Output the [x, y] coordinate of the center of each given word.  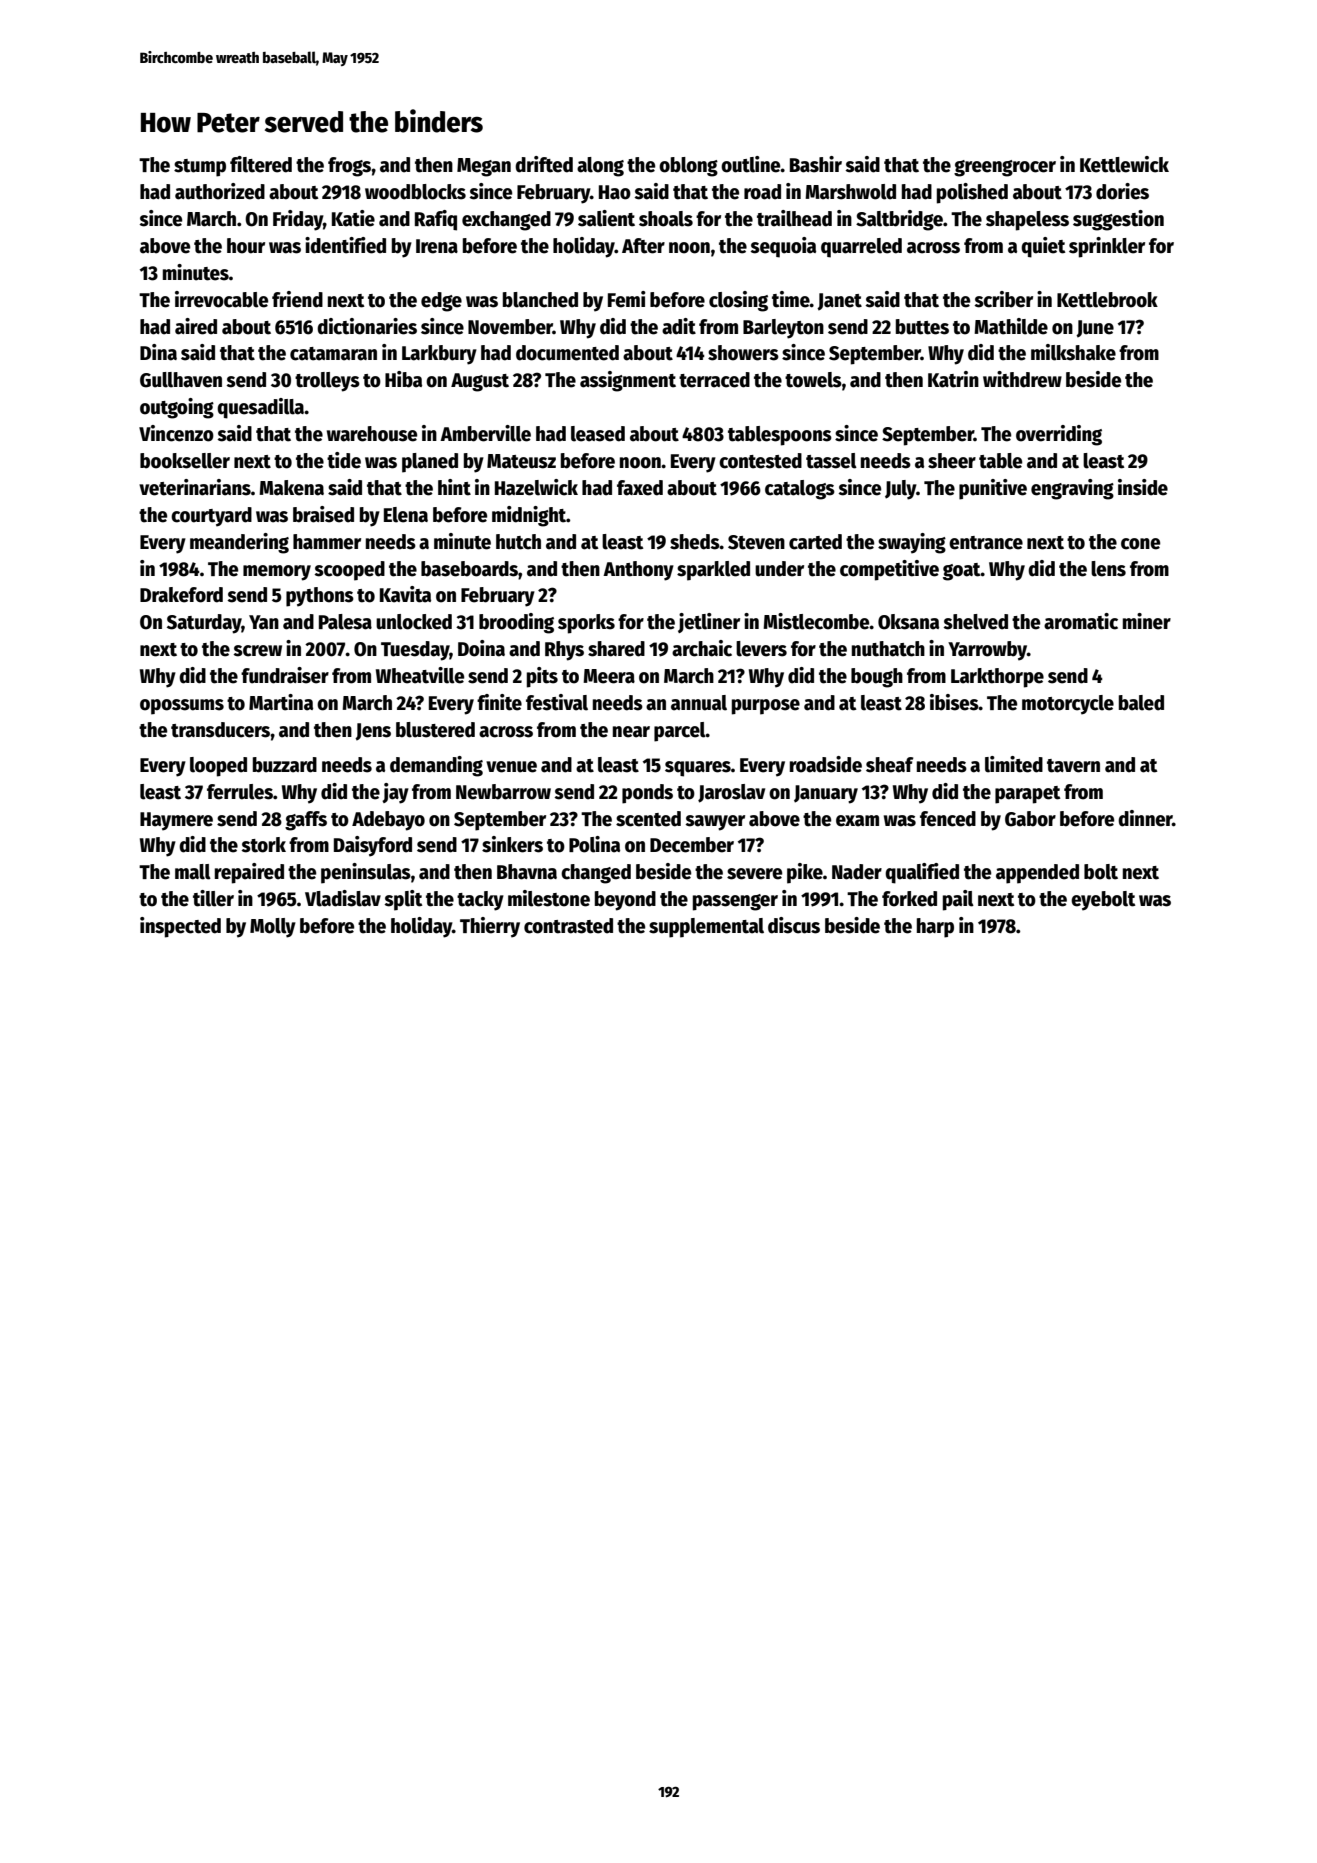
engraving [1072, 489]
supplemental [706, 928]
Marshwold [850, 192]
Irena [437, 246]
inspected [180, 927]
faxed [640, 488]
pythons [320, 597]
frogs [349, 167]
